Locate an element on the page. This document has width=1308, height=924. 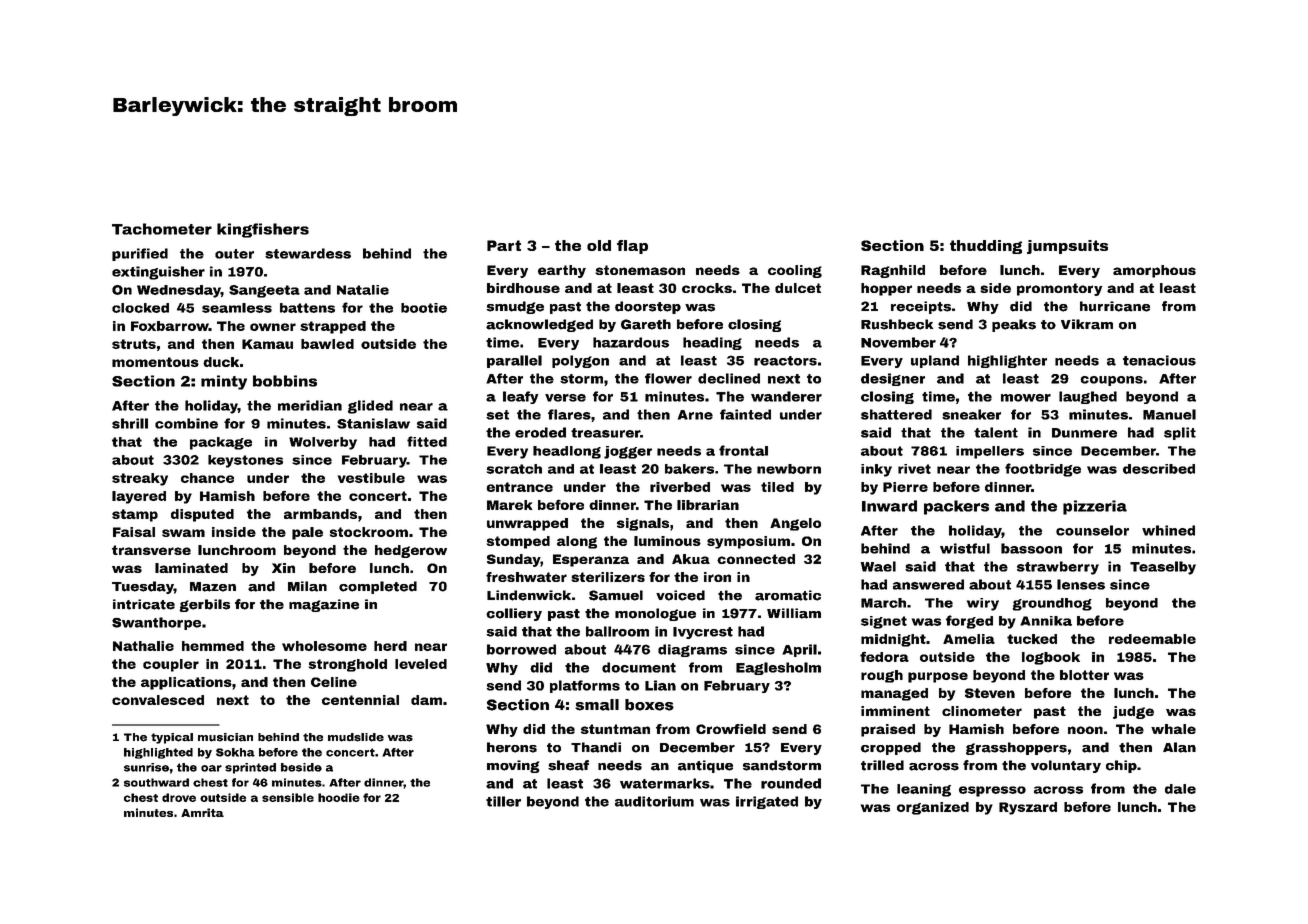
Amrita is located at coordinates (202, 812).
